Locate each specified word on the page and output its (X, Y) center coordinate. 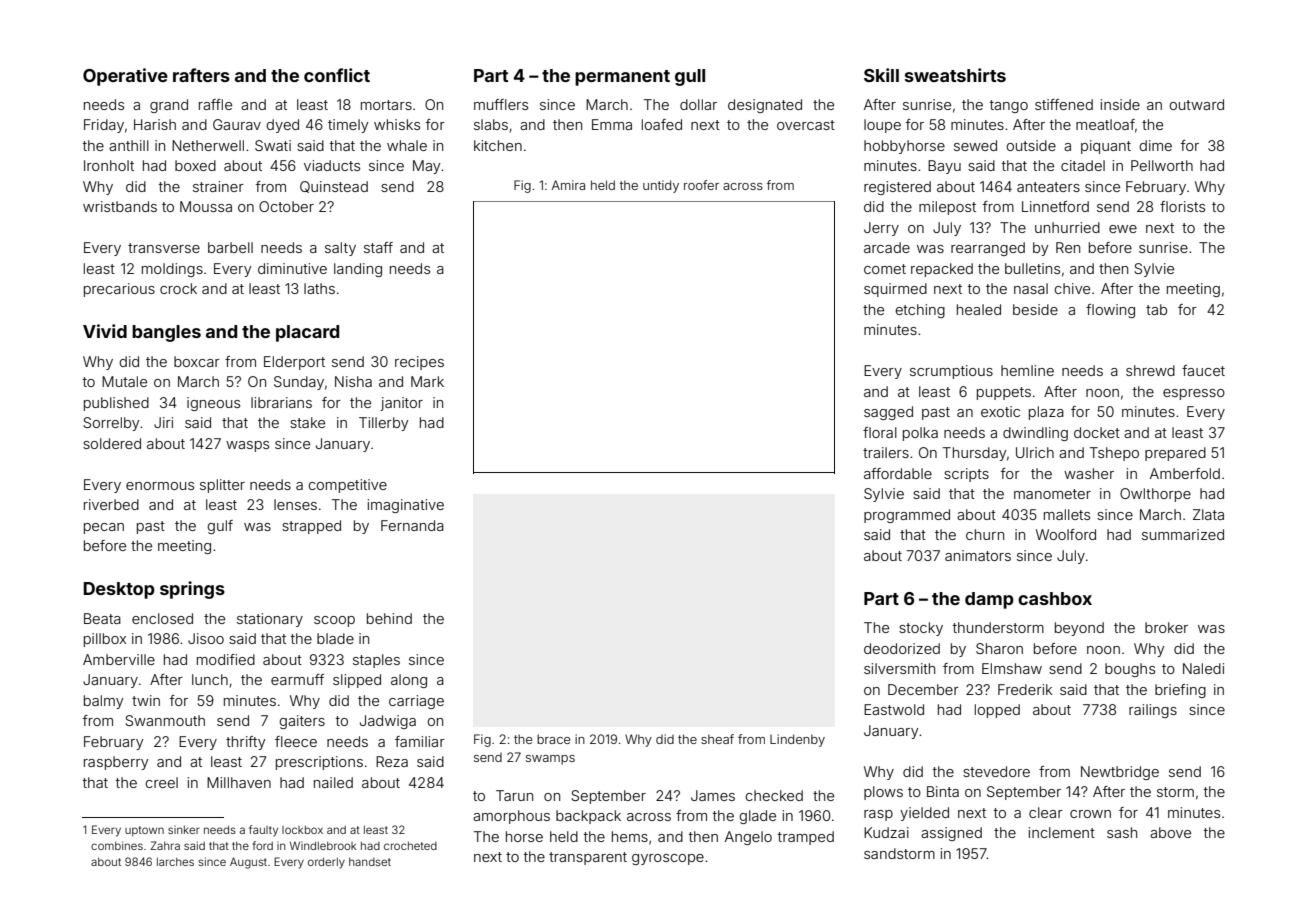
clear (1046, 812)
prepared (1175, 454)
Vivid (105, 331)
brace (553, 739)
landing (358, 270)
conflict (337, 75)
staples (376, 661)
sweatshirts (955, 75)
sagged (888, 413)
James (713, 795)
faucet (1203, 370)
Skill (881, 75)
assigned (951, 834)
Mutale (124, 381)
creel (161, 782)
